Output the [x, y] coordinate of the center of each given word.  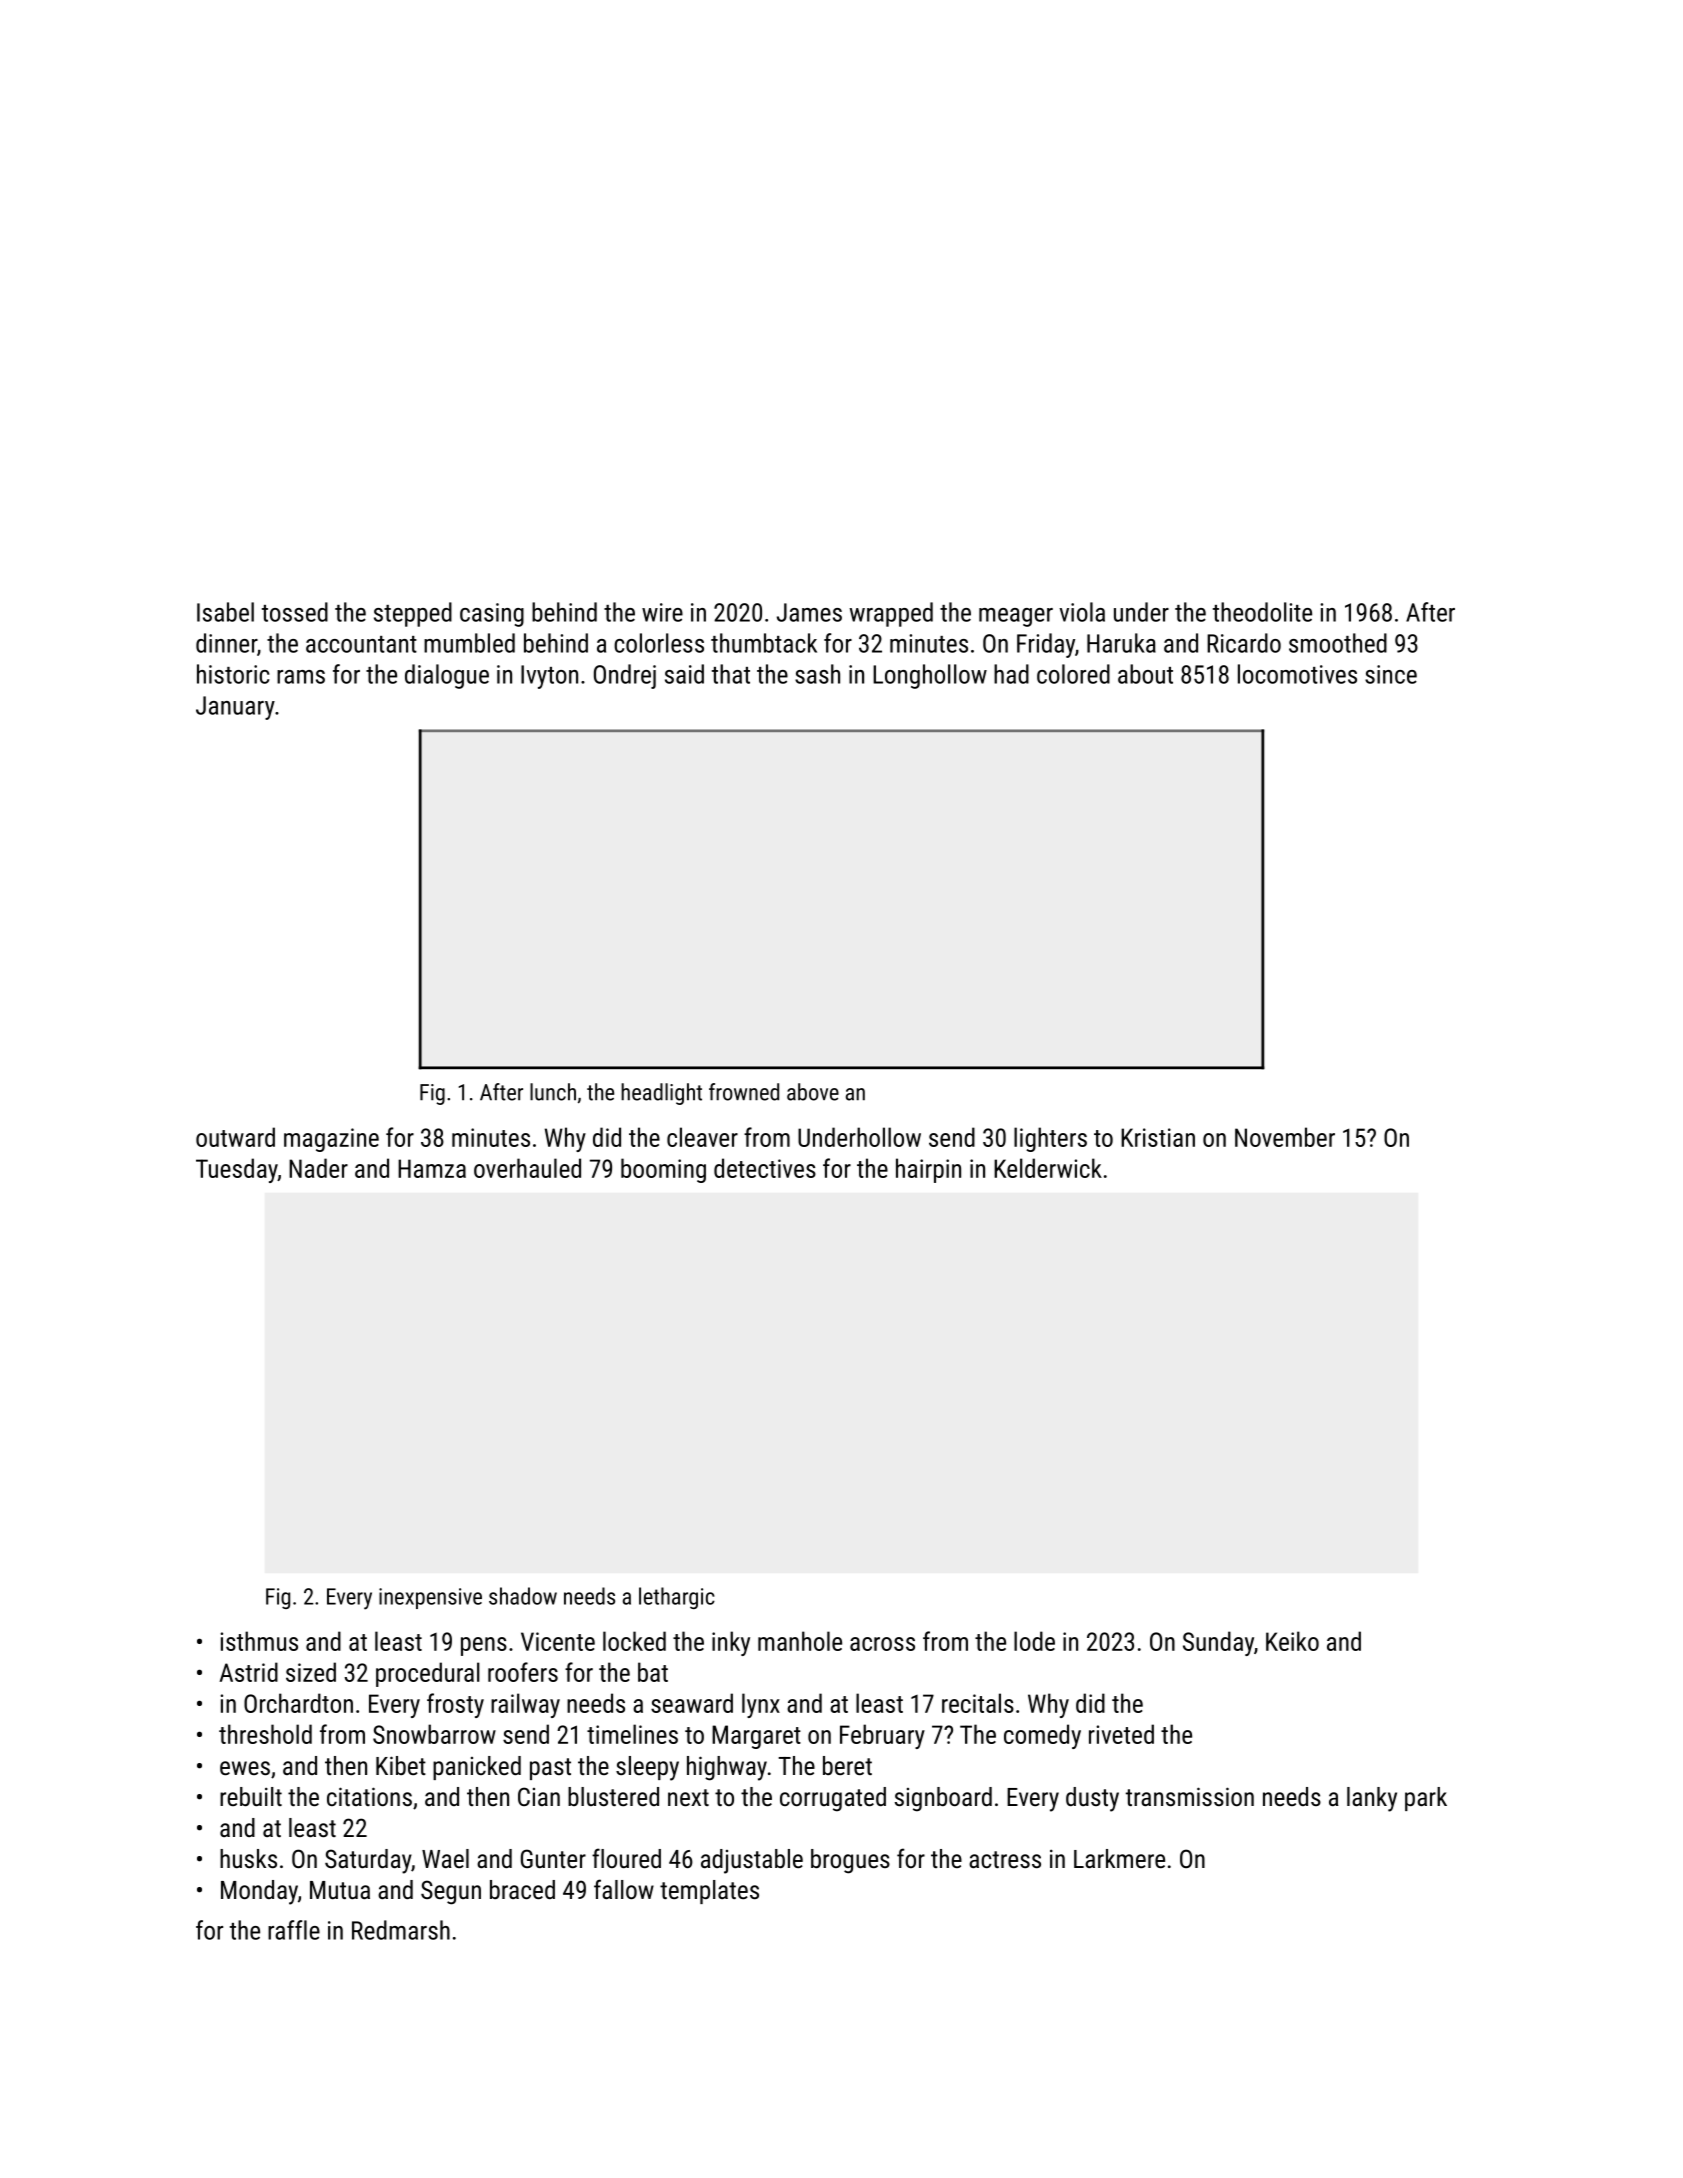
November [1285, 1137]
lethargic [677, 1598]
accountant [361, 644]
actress [1005, 1859]
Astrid [248, 1672]
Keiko [1292, 1641]
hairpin [928, 1170]
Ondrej [625, 676]
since [1391, 674]
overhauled [527, 1168]
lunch [553, 1092]
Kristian [1158, 1137]
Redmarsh [401, 1930]
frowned [744, 1092]
